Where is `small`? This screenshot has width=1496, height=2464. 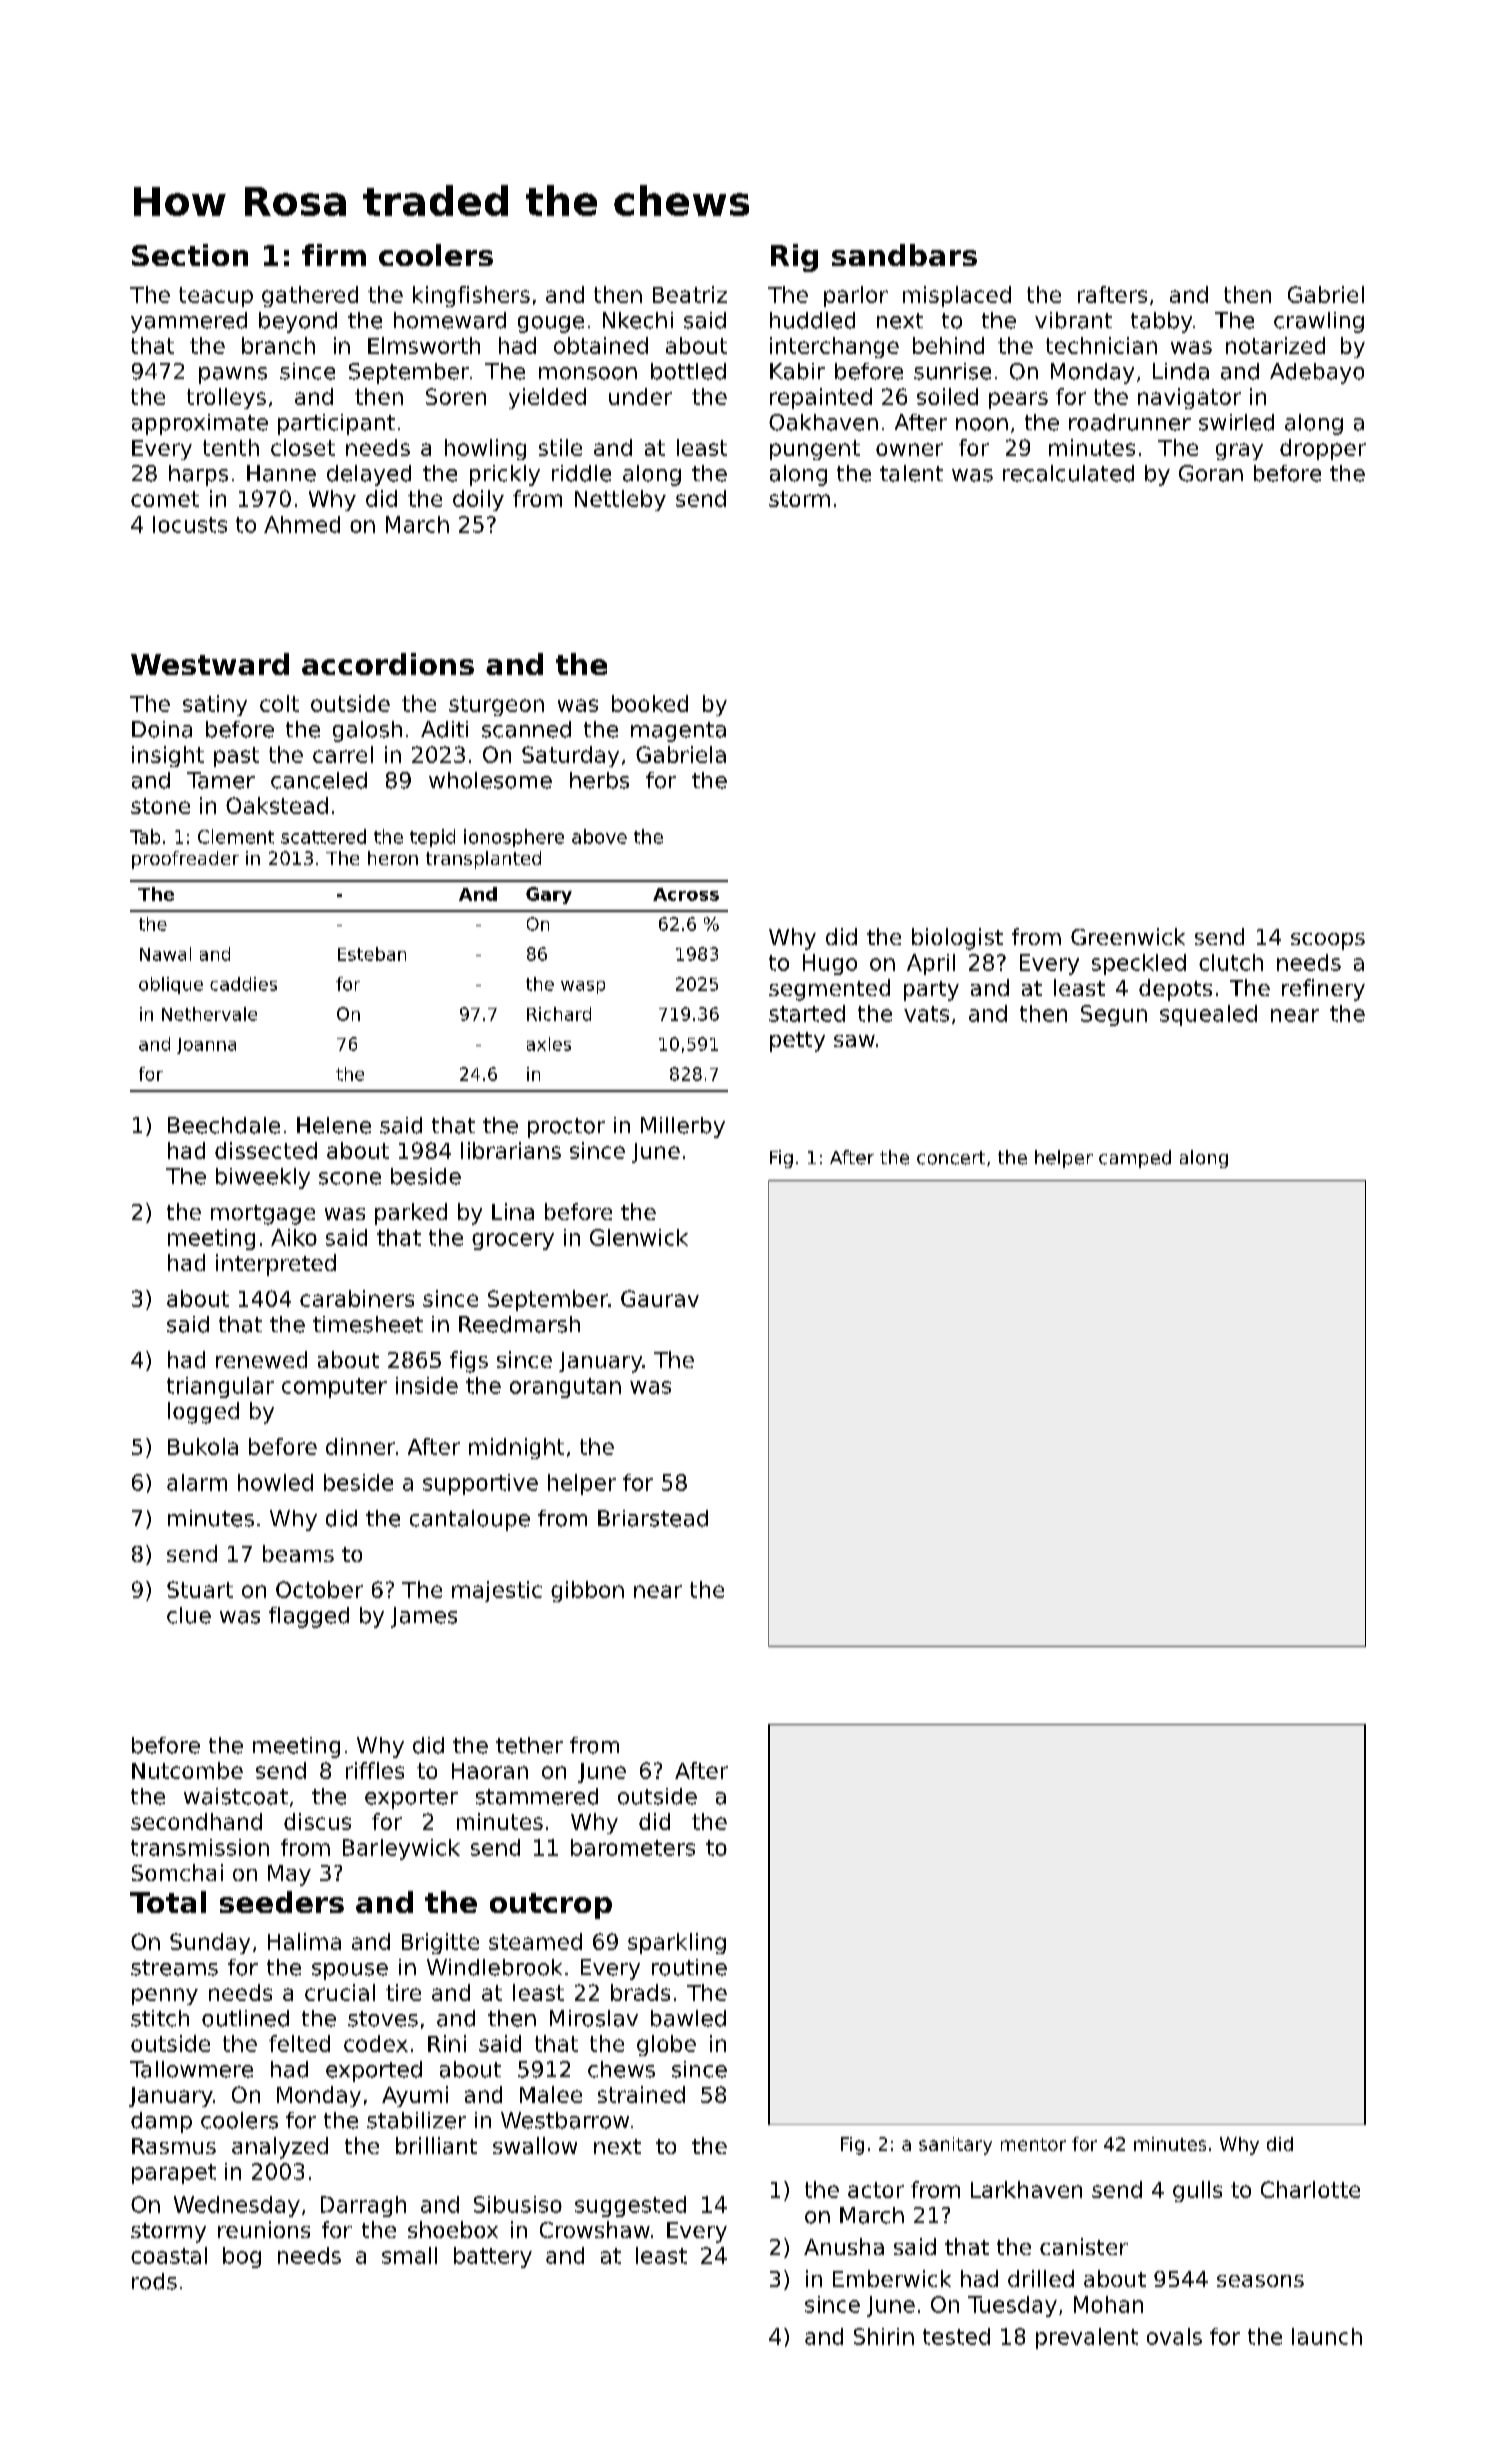 small is located at coordinates (409, 2255).
